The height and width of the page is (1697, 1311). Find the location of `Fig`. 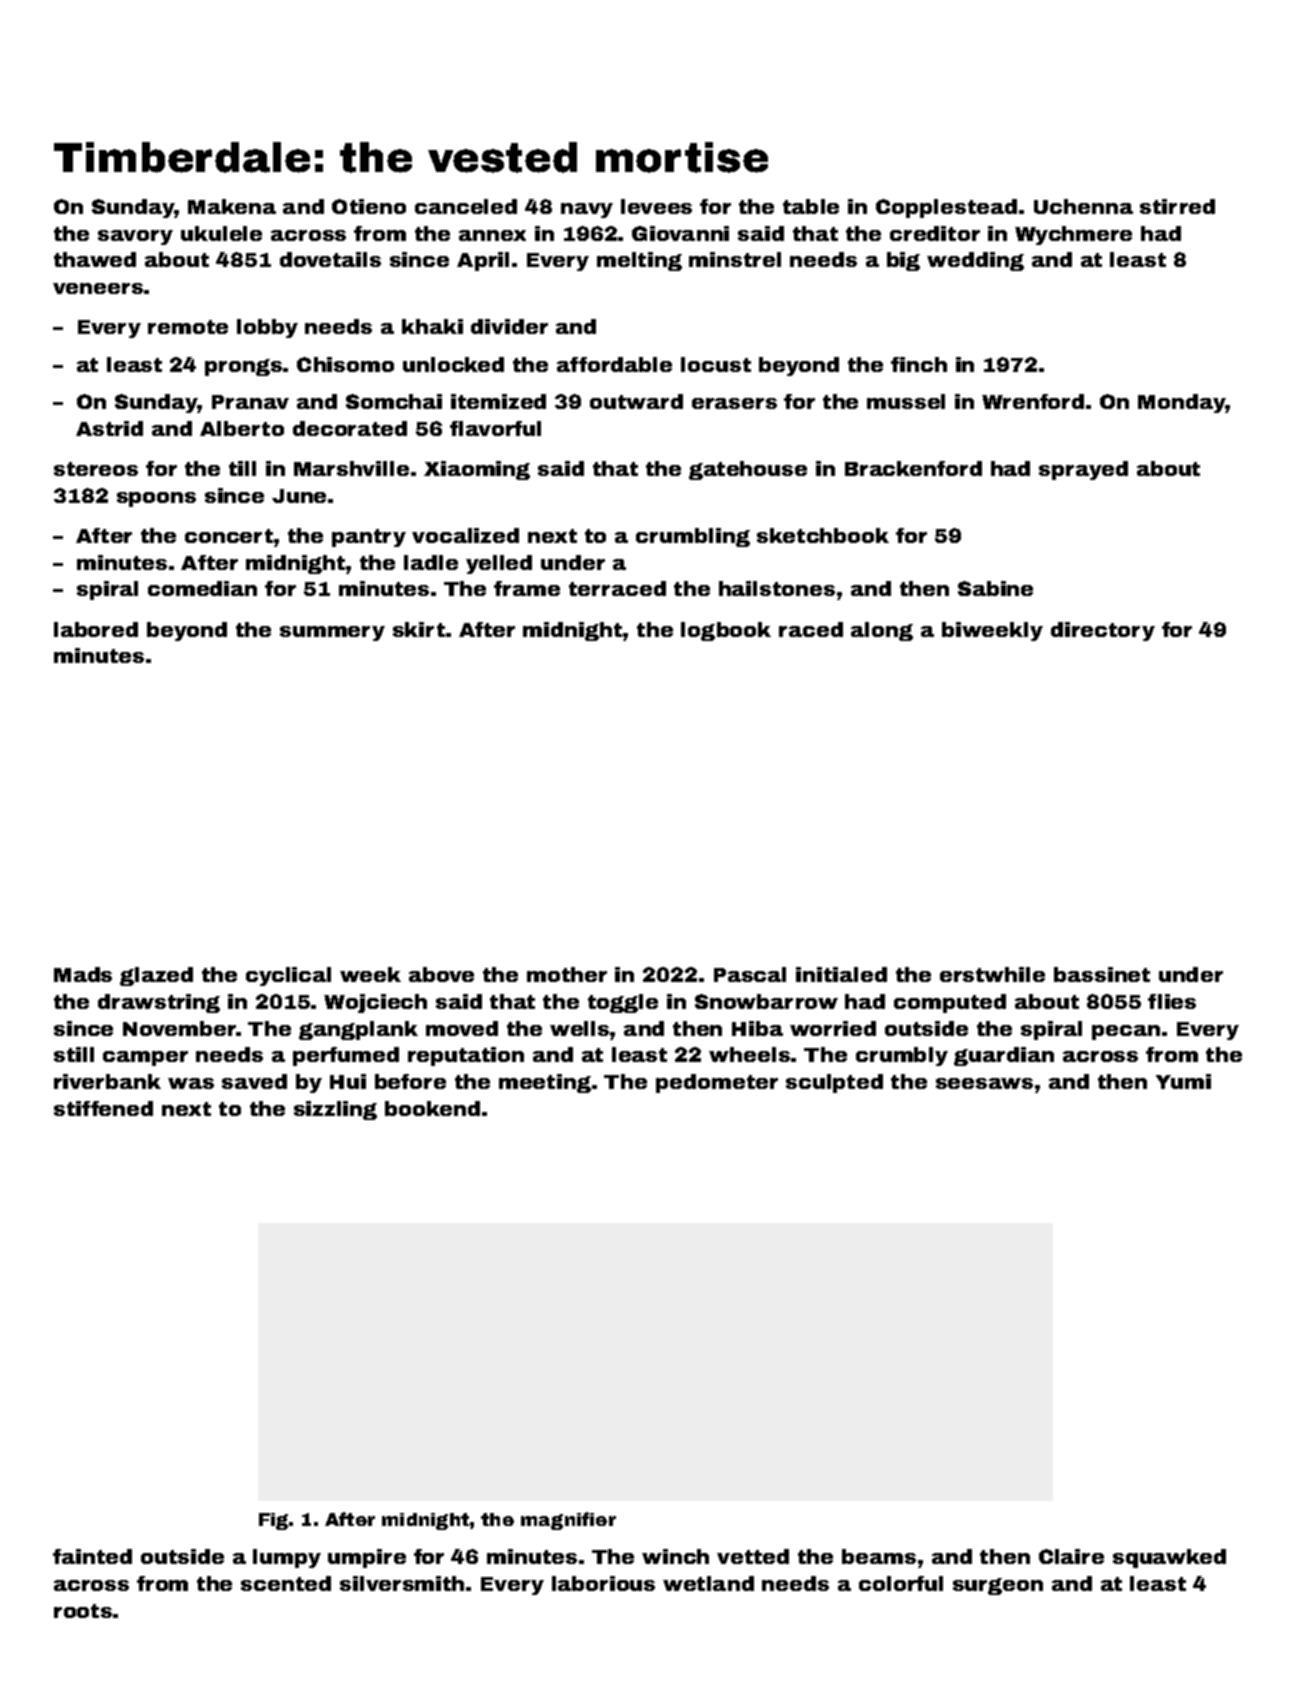

Fig is located at coordinates (273, 1521).
